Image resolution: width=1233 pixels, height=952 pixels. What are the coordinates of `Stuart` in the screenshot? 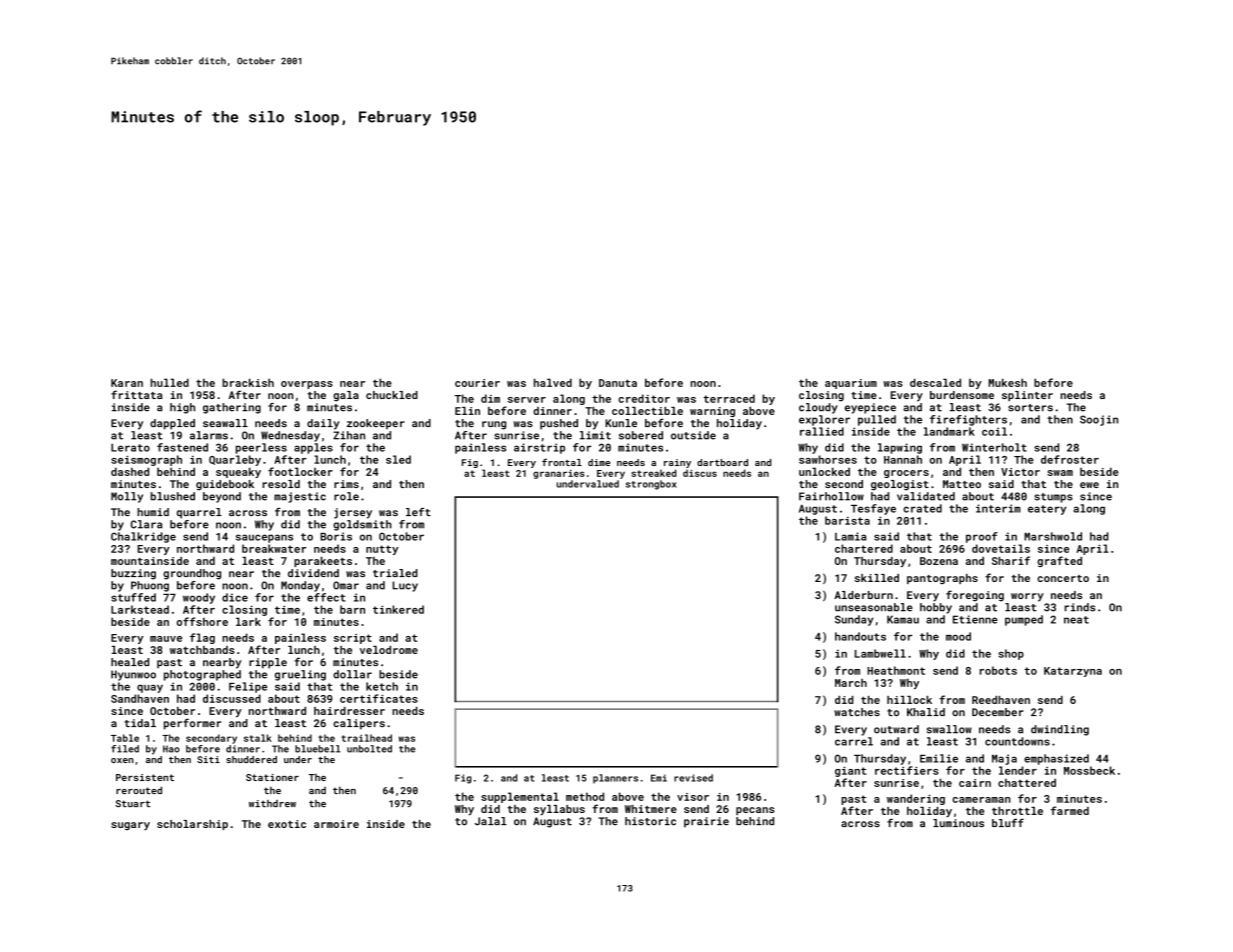 It's located at (133, 804).
